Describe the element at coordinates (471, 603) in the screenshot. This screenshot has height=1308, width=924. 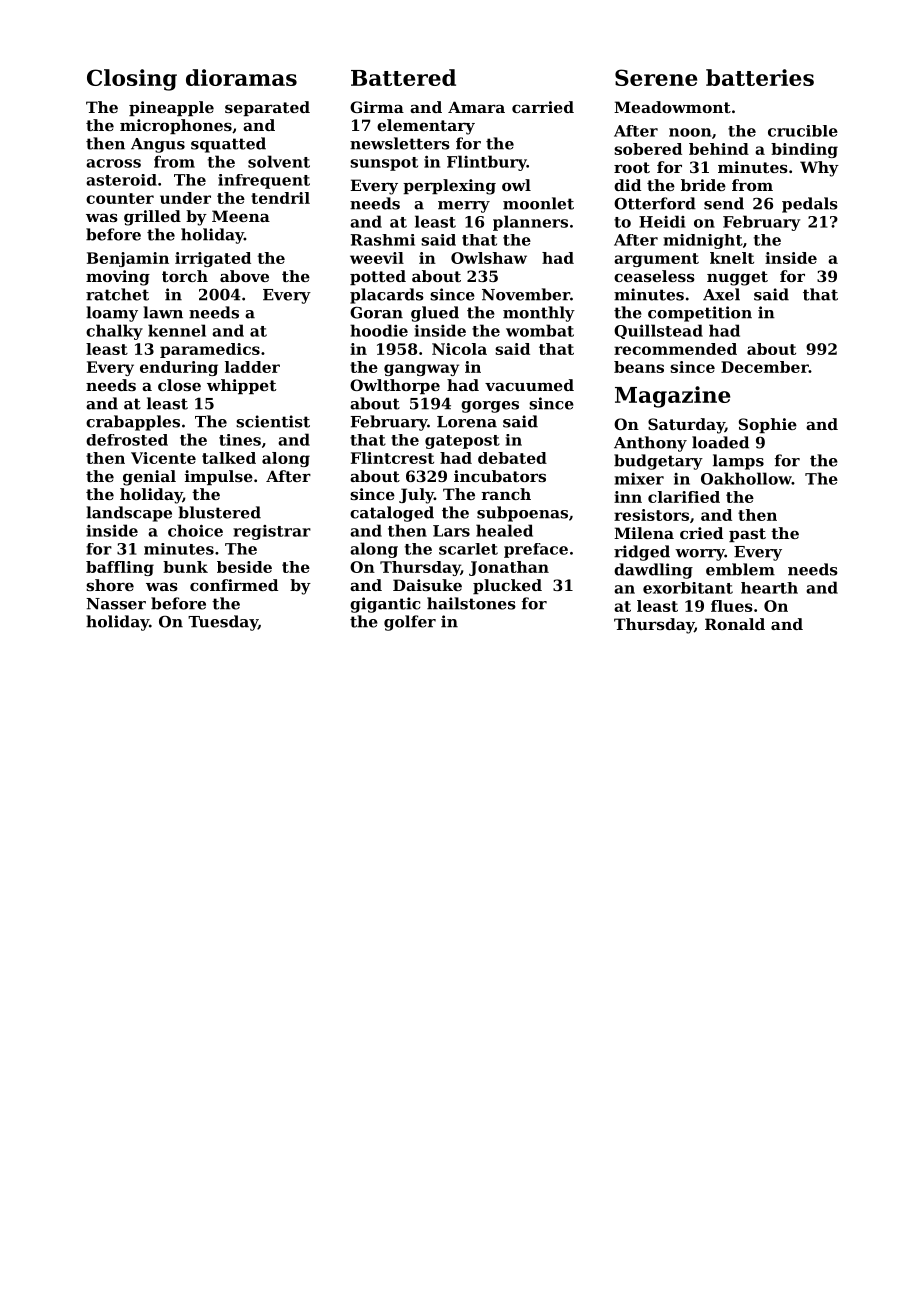
I see `hailstones` at that location.
